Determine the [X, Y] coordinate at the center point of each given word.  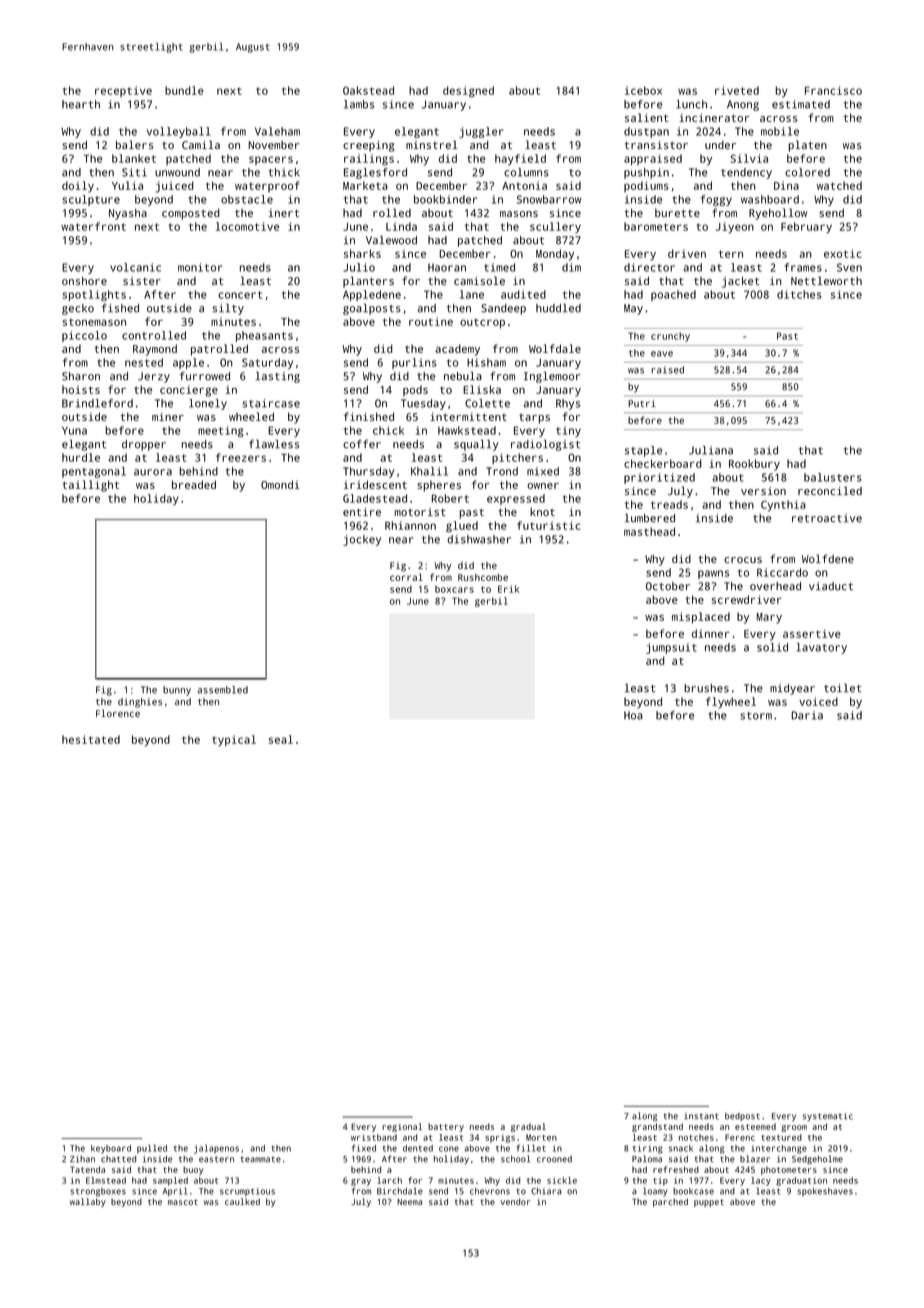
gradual [528, 1127]
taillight [90, 486]
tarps [534, 419]
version [763, 491]
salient [646, 117]
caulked [242, 1201]
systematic [828, 1116]
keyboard [111, 1149]
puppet [709, 1203]
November [273, 145]
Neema [409, 1202]
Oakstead [368, 90]
